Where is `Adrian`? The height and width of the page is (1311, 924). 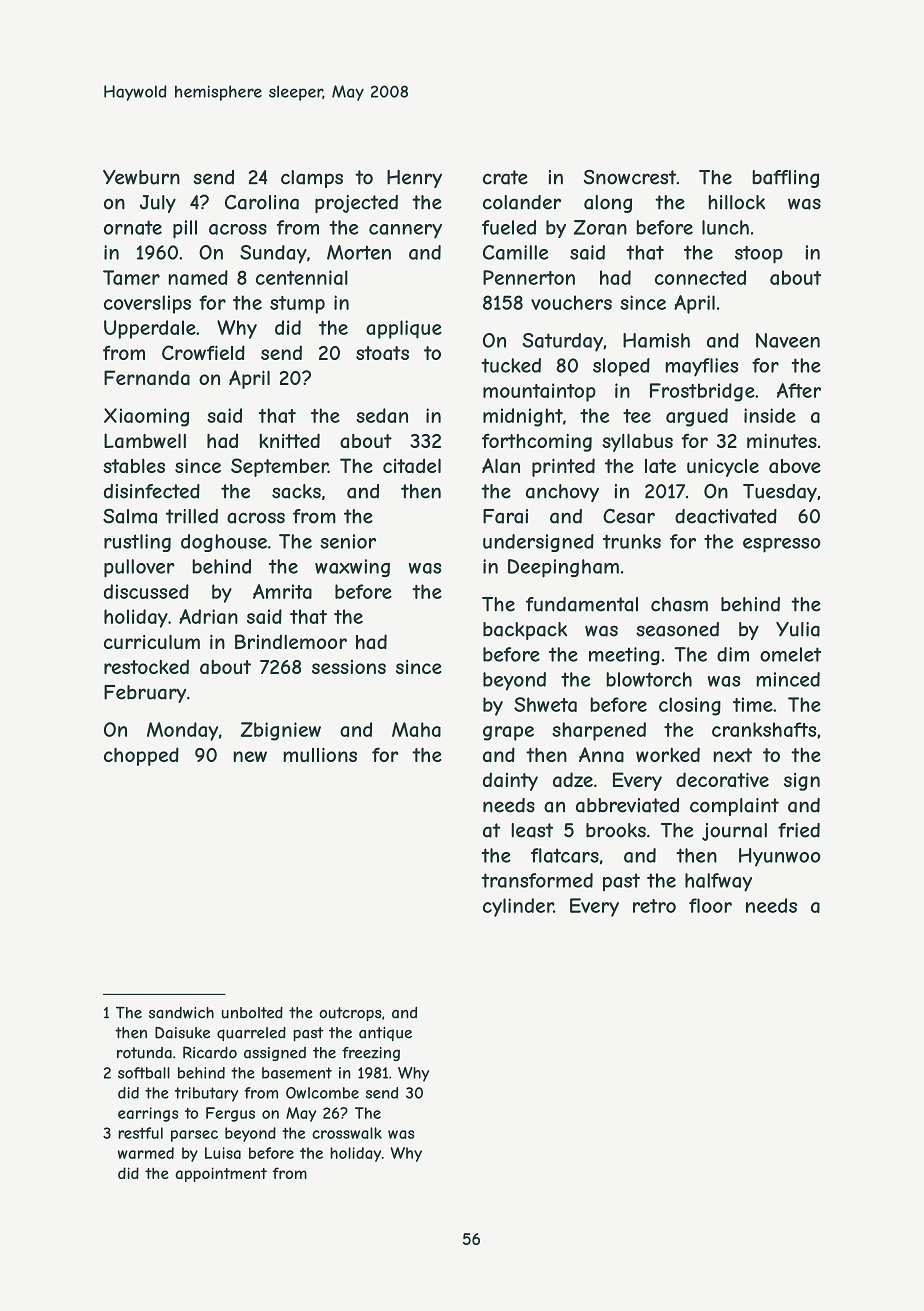 Adrian is located at coordinates (208, 616).
